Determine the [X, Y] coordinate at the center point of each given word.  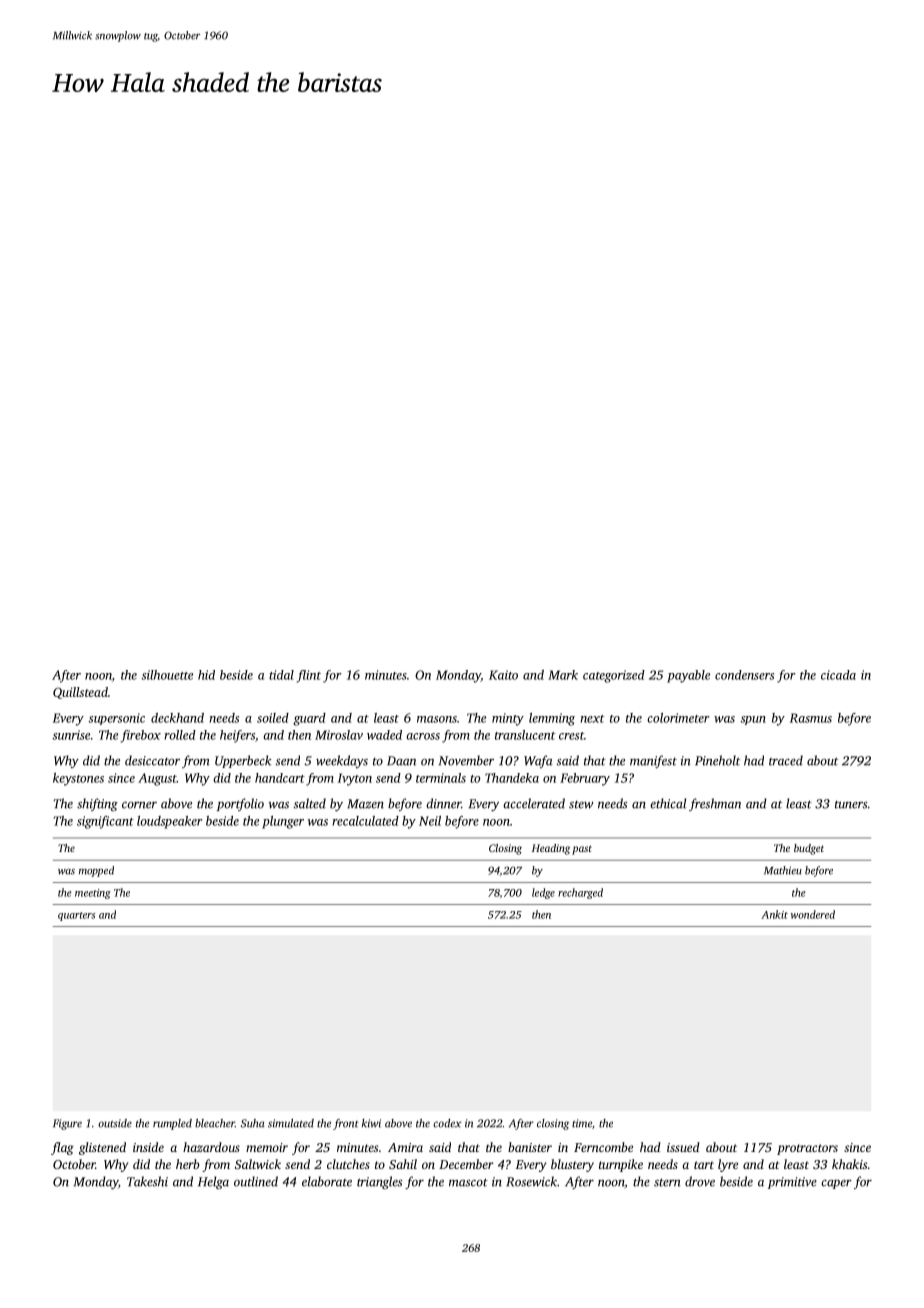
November [466, 760]
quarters [76, 916]
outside [115, 1123]
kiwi [371, 1123]
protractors [807, 1149]
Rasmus [811, 718]
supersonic [116, 719]
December [466, 1164]
